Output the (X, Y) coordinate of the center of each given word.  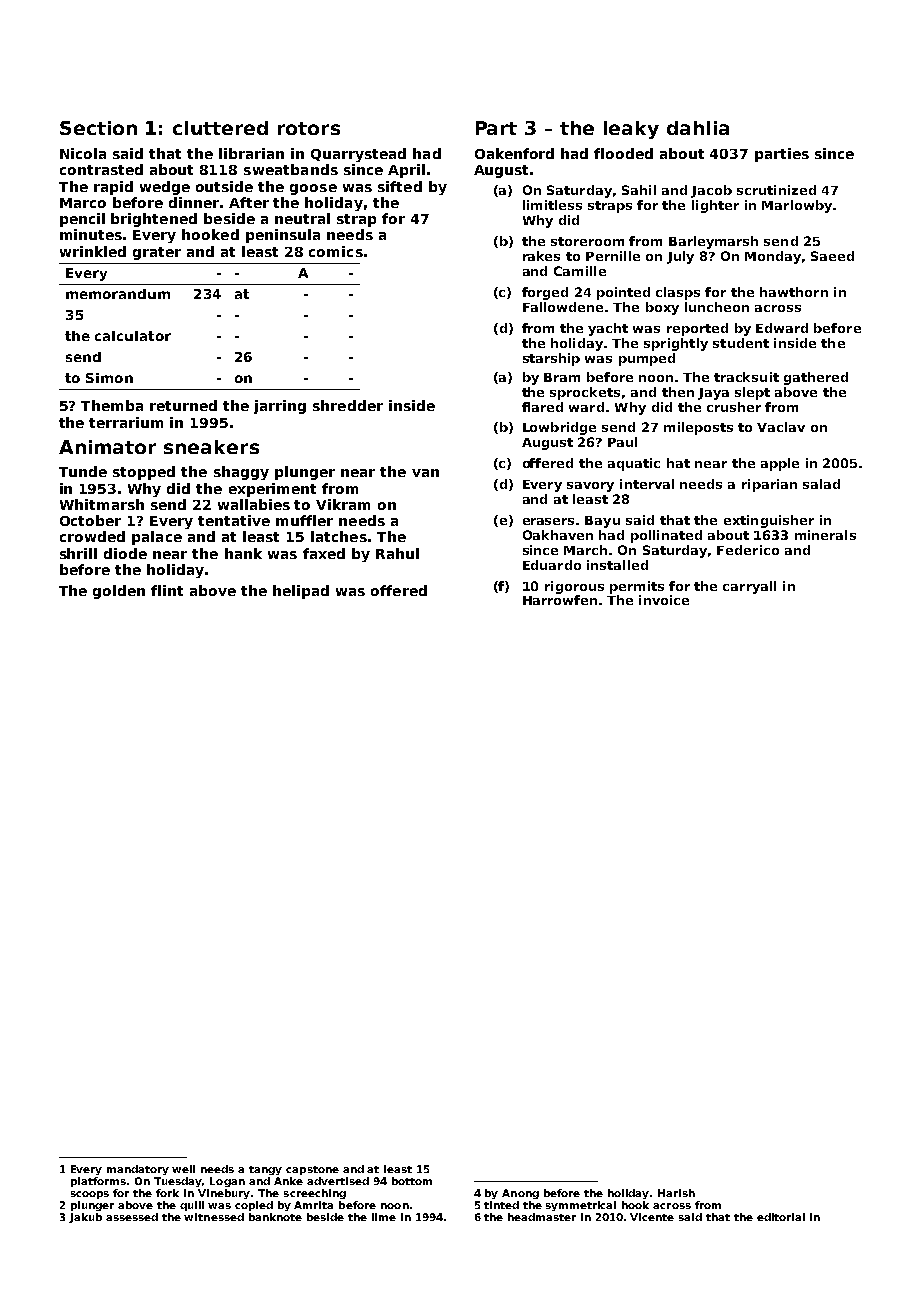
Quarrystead (358, 155)
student (741, 343)
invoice (664, 600)
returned (183, 405)
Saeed (832, 256)
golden (119, 592)
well (183, 1169)
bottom (412, 1181)
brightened (154, 220)
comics (336, 251)
